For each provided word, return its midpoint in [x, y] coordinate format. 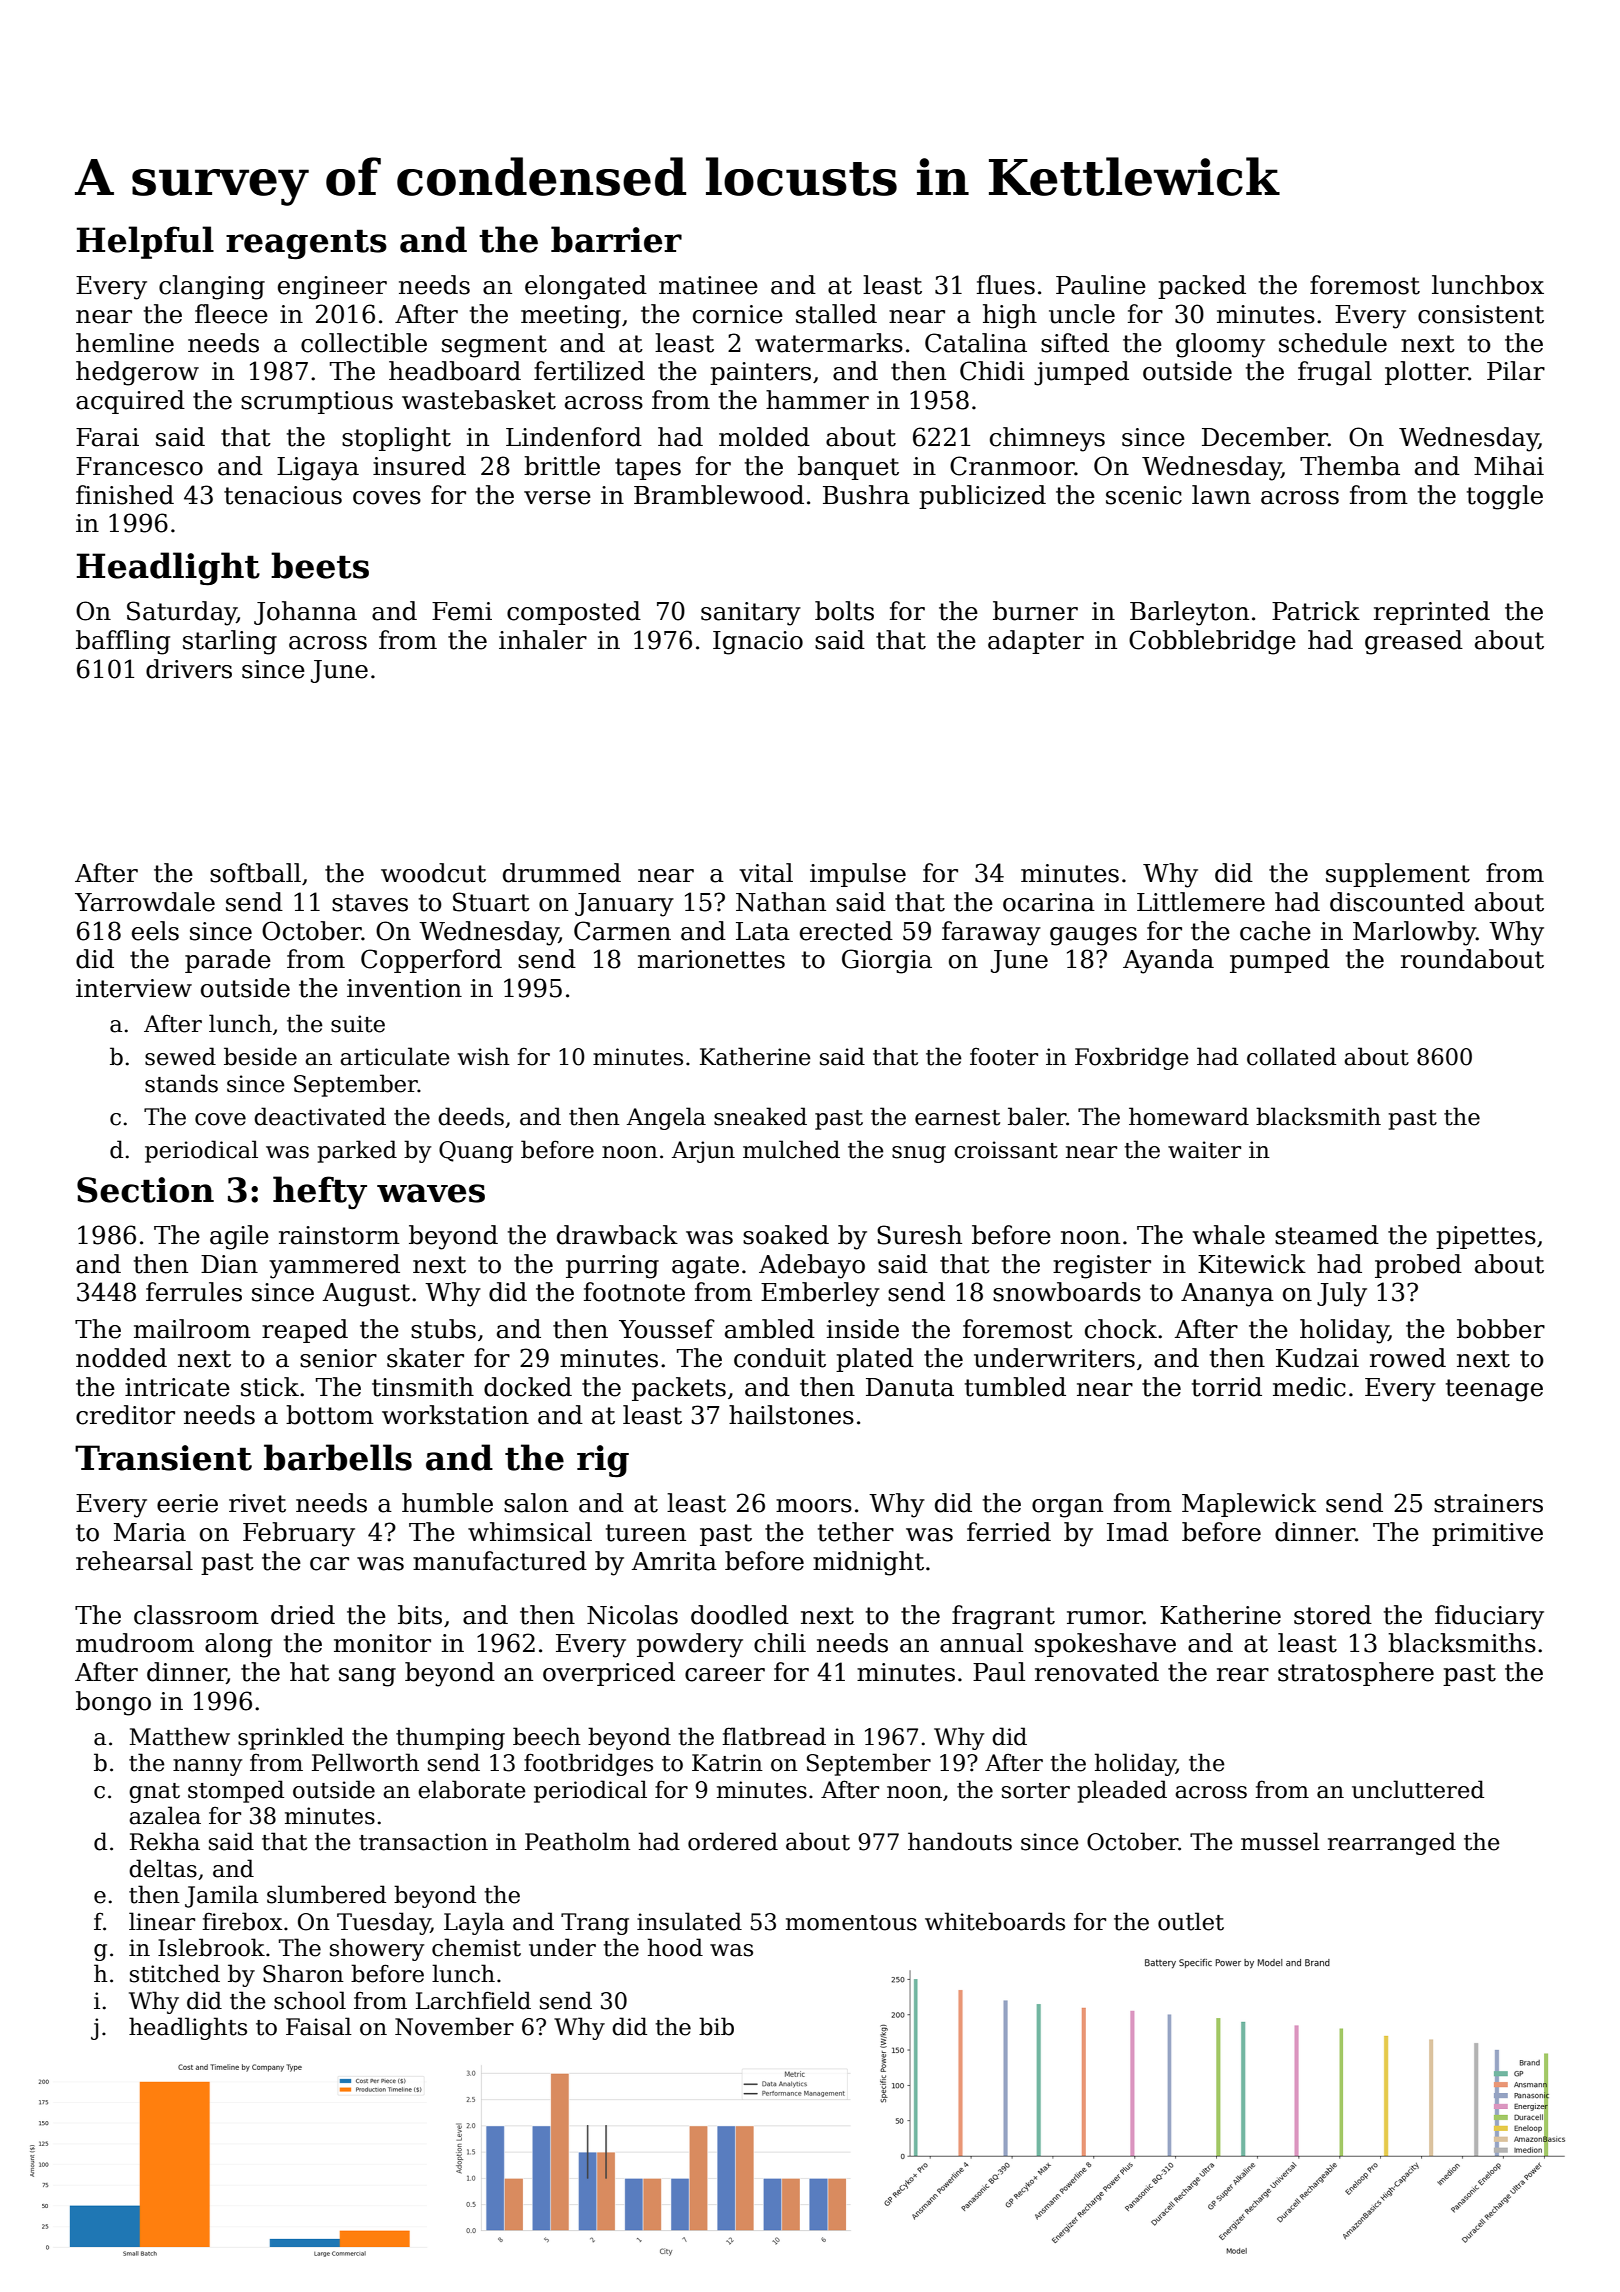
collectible [364, 343]
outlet [1191, 1921]
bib [716, 2026]
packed [1202, 287]
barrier [616, 239]
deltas [163, 1868]
